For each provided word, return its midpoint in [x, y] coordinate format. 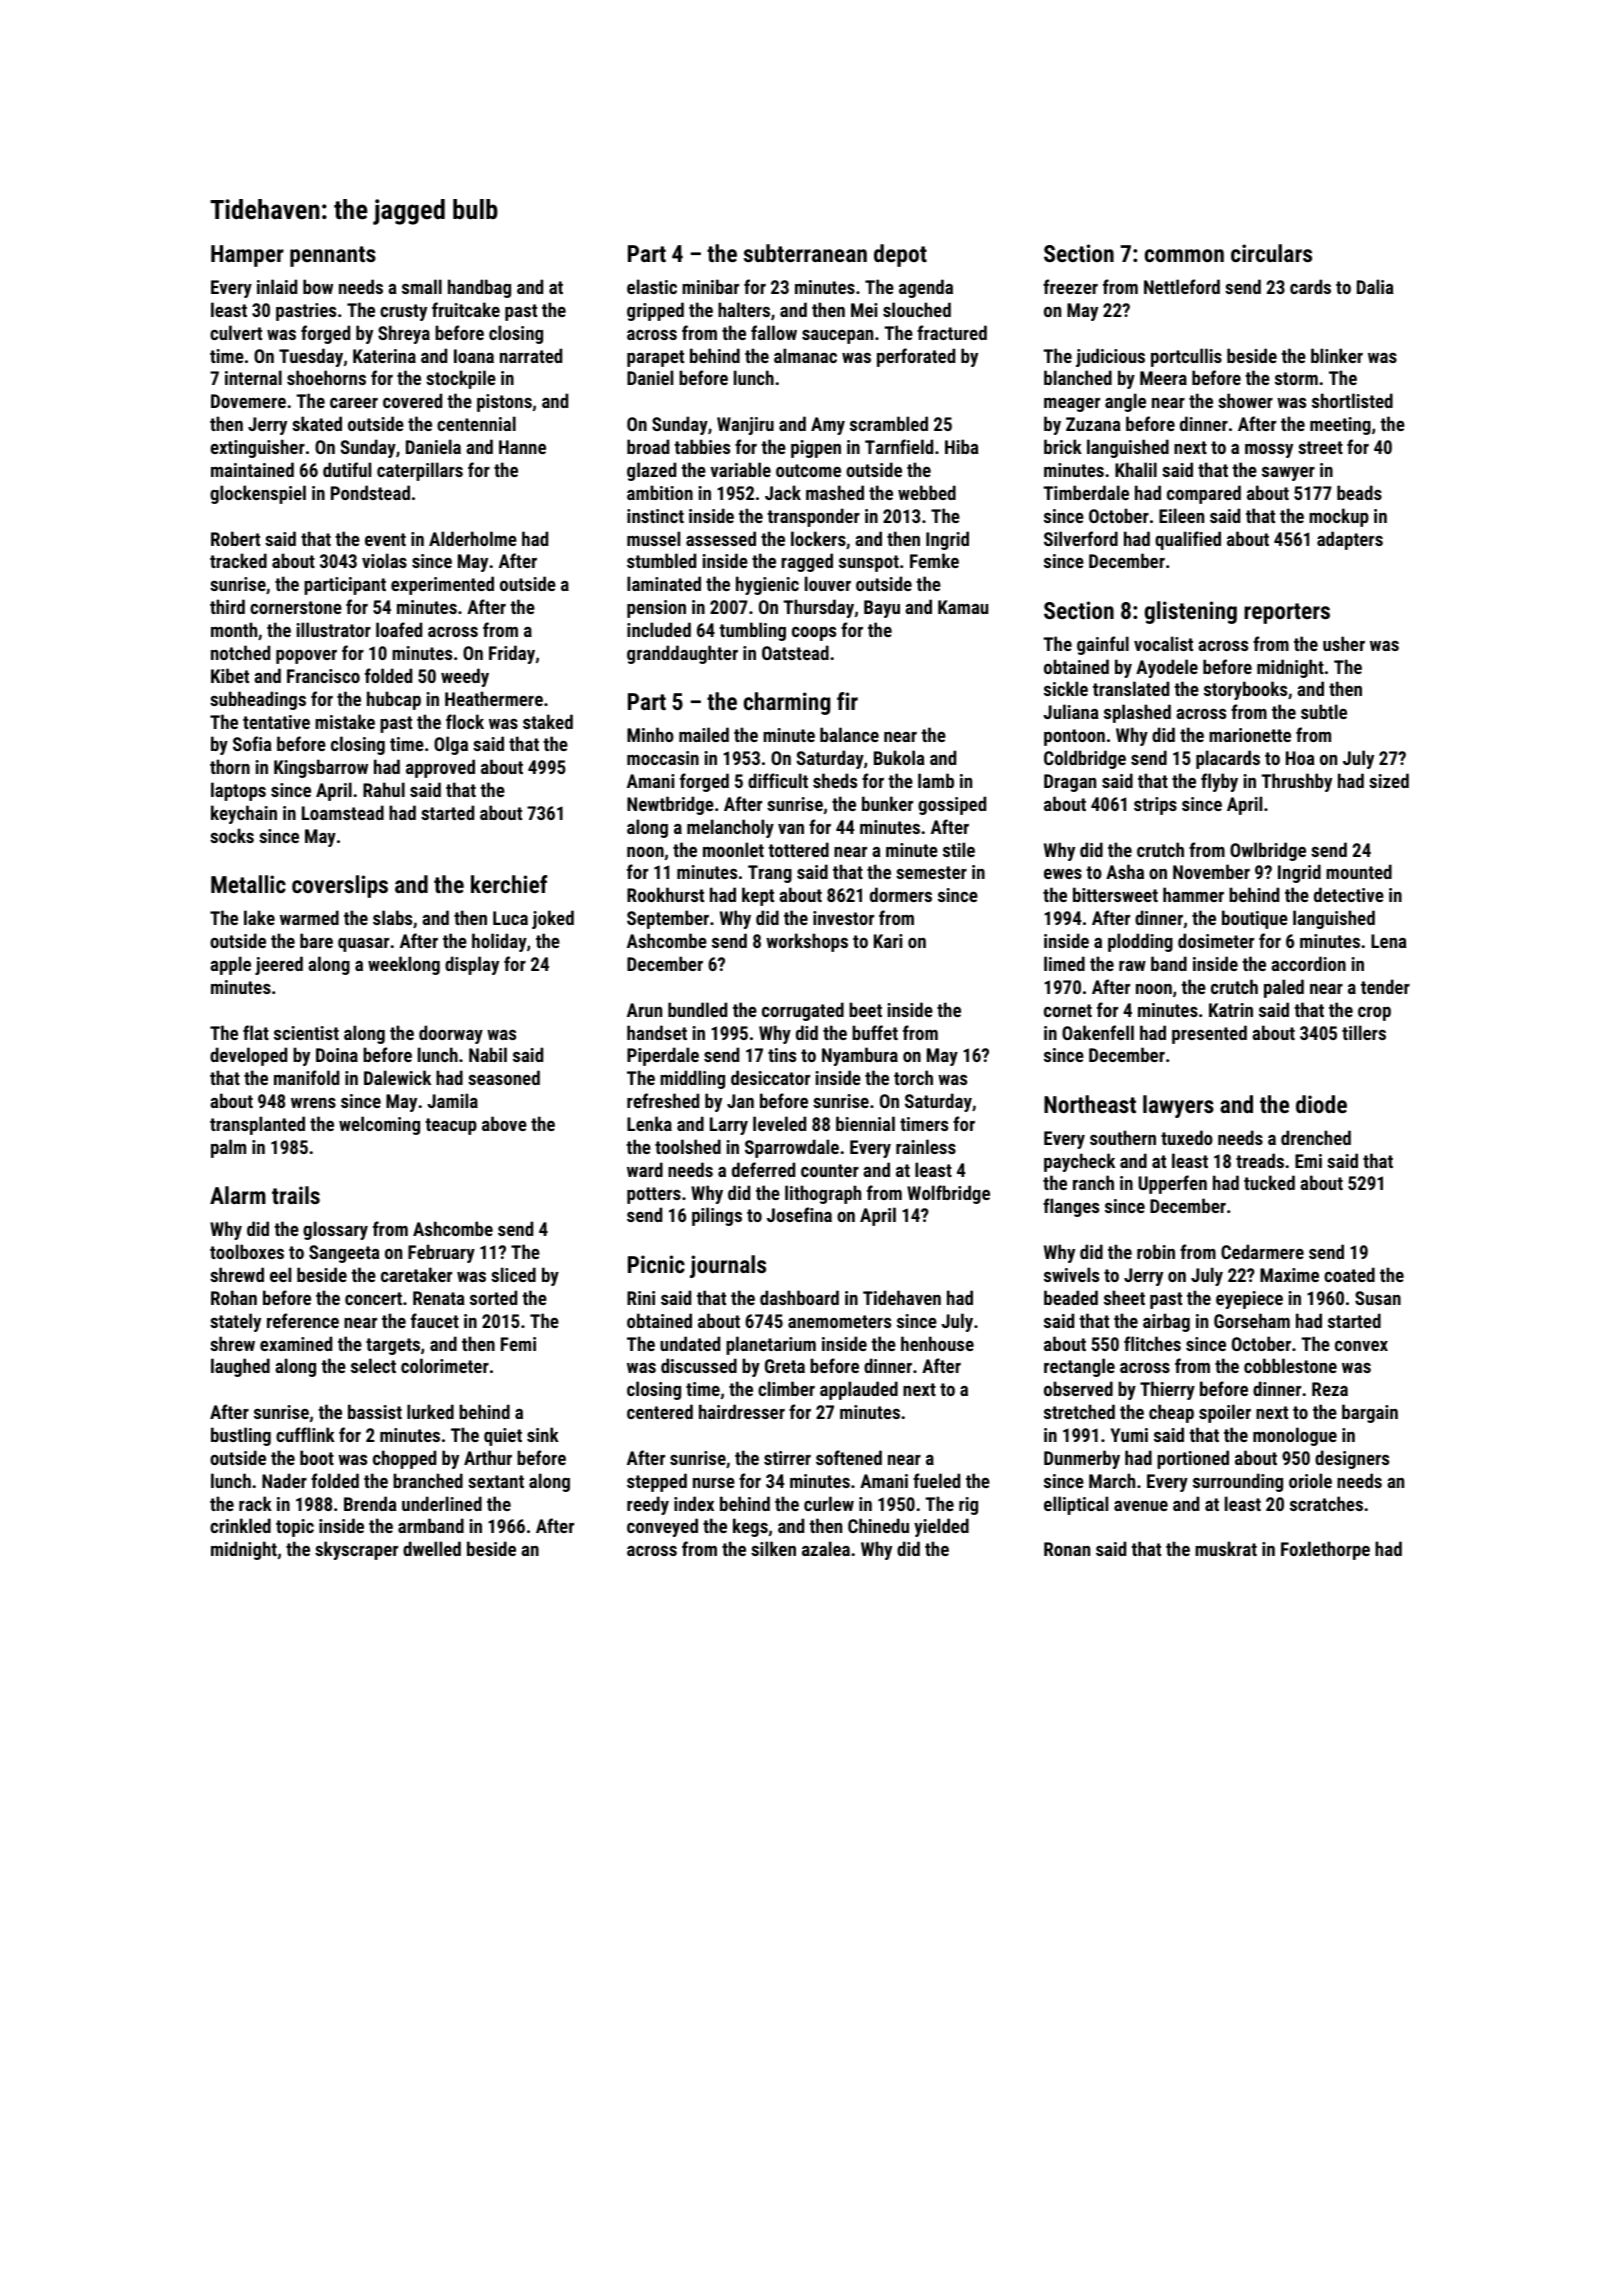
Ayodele [1167, 668]
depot [900, 255]
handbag [479, 288]
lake [259, 917]
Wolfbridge [948, 1194]
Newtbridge [670, 805]
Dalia [1375, 286]
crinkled [240, 1525]
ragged [807, 562]
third [227, 606]
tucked [1269, 1182]
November [1211, 871]
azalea [826, 1548]
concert [373, 1298]
